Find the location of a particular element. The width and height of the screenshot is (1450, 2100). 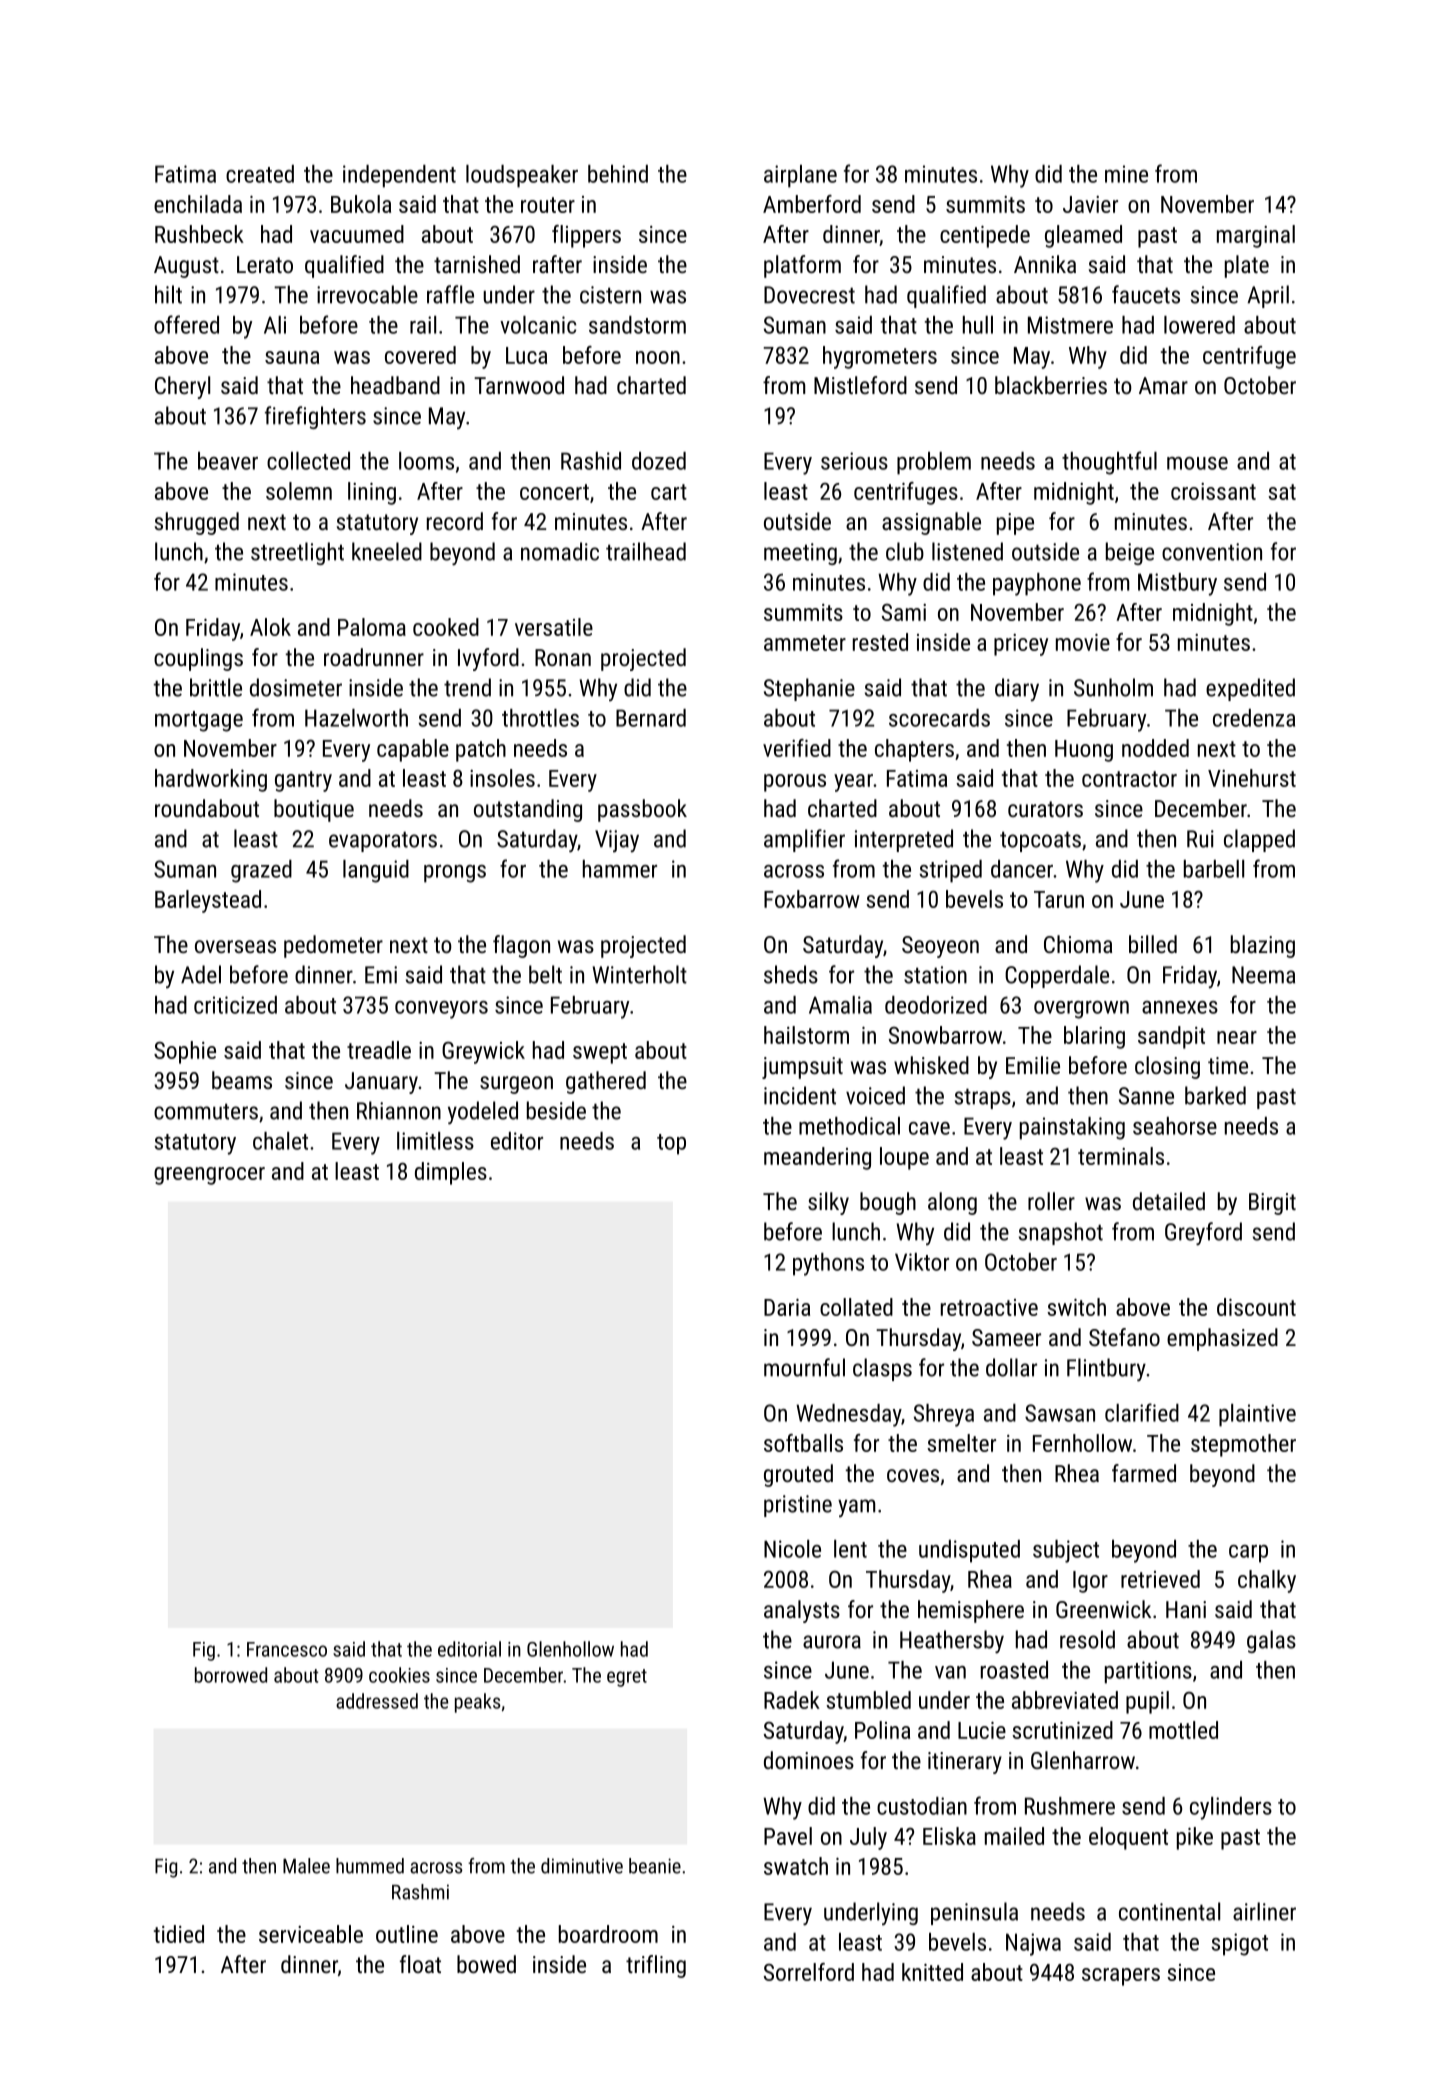

tidied is located at coordinates (179, 1934).
